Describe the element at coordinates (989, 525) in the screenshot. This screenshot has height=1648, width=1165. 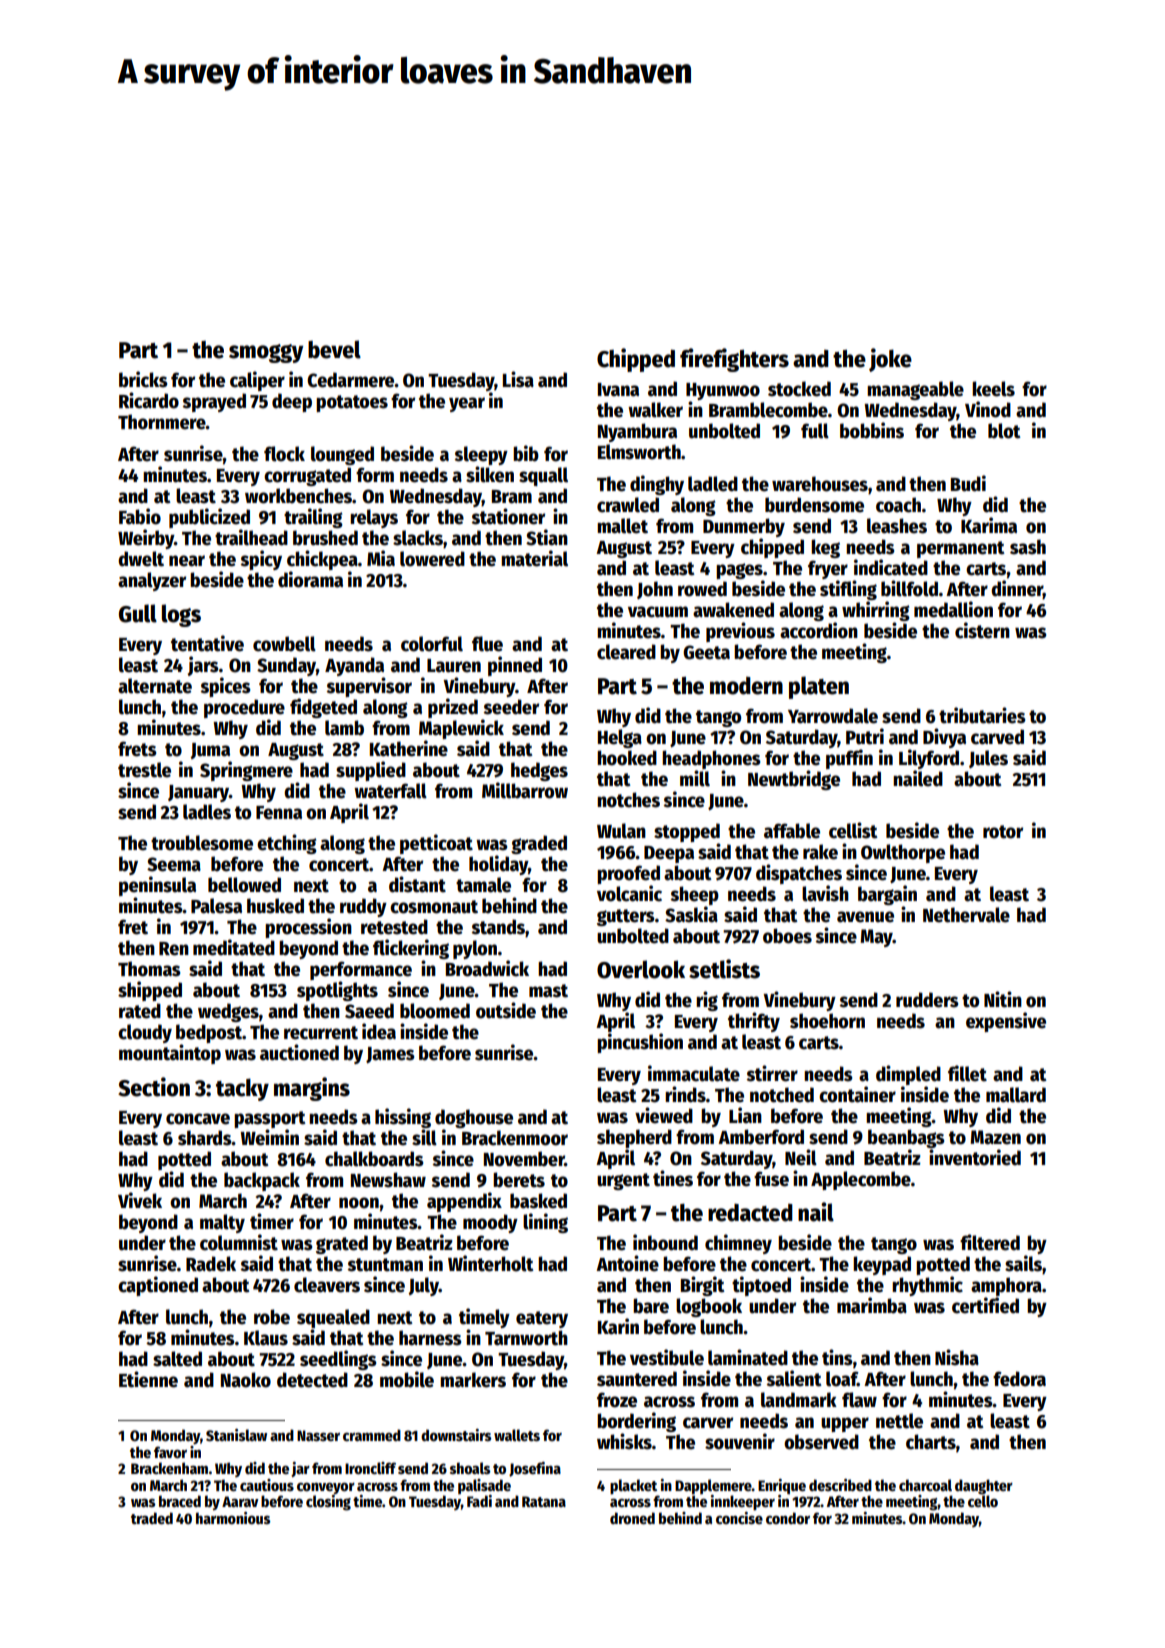
I see `Karima` at that location.
